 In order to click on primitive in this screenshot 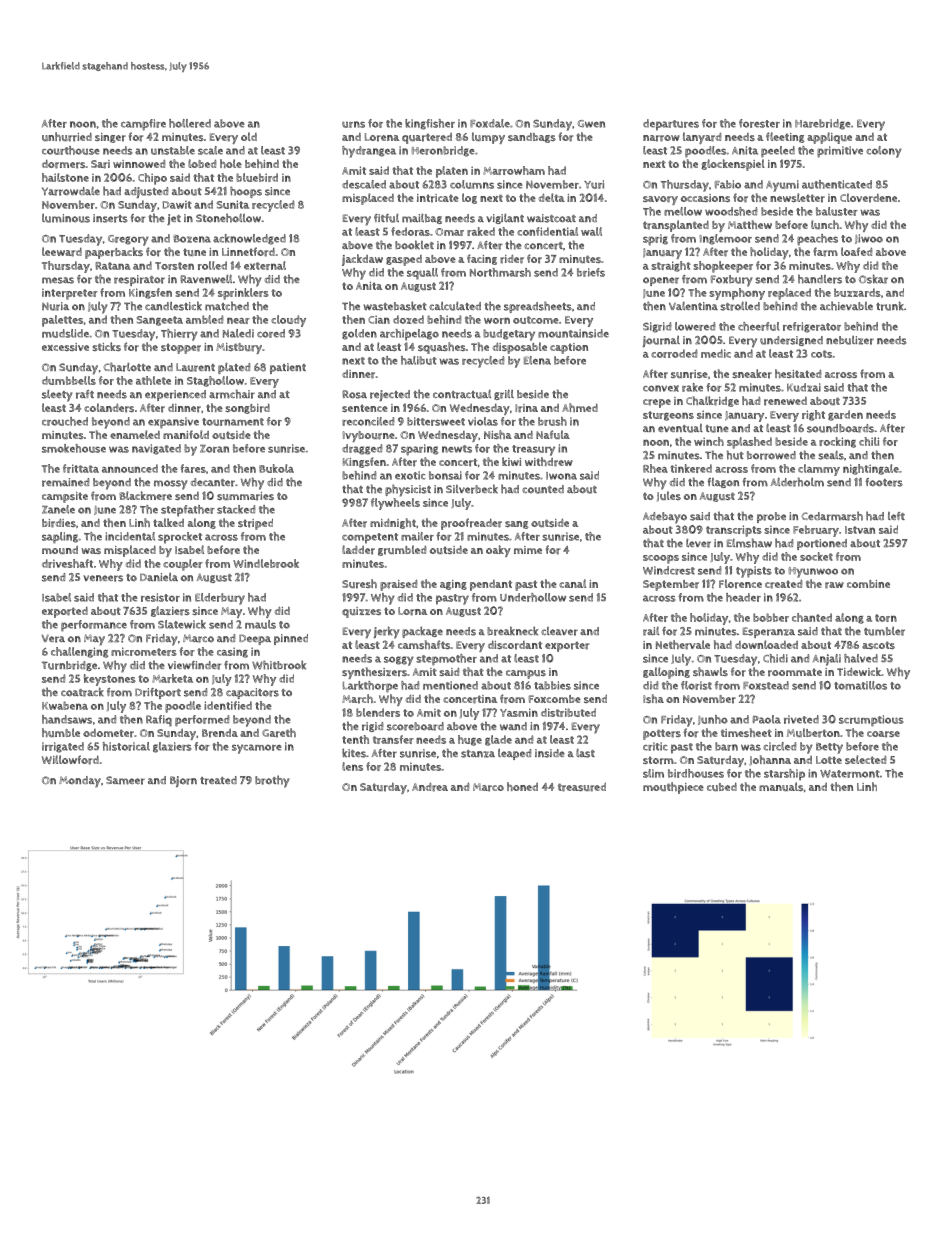, I will do `click(840, 152)`.
